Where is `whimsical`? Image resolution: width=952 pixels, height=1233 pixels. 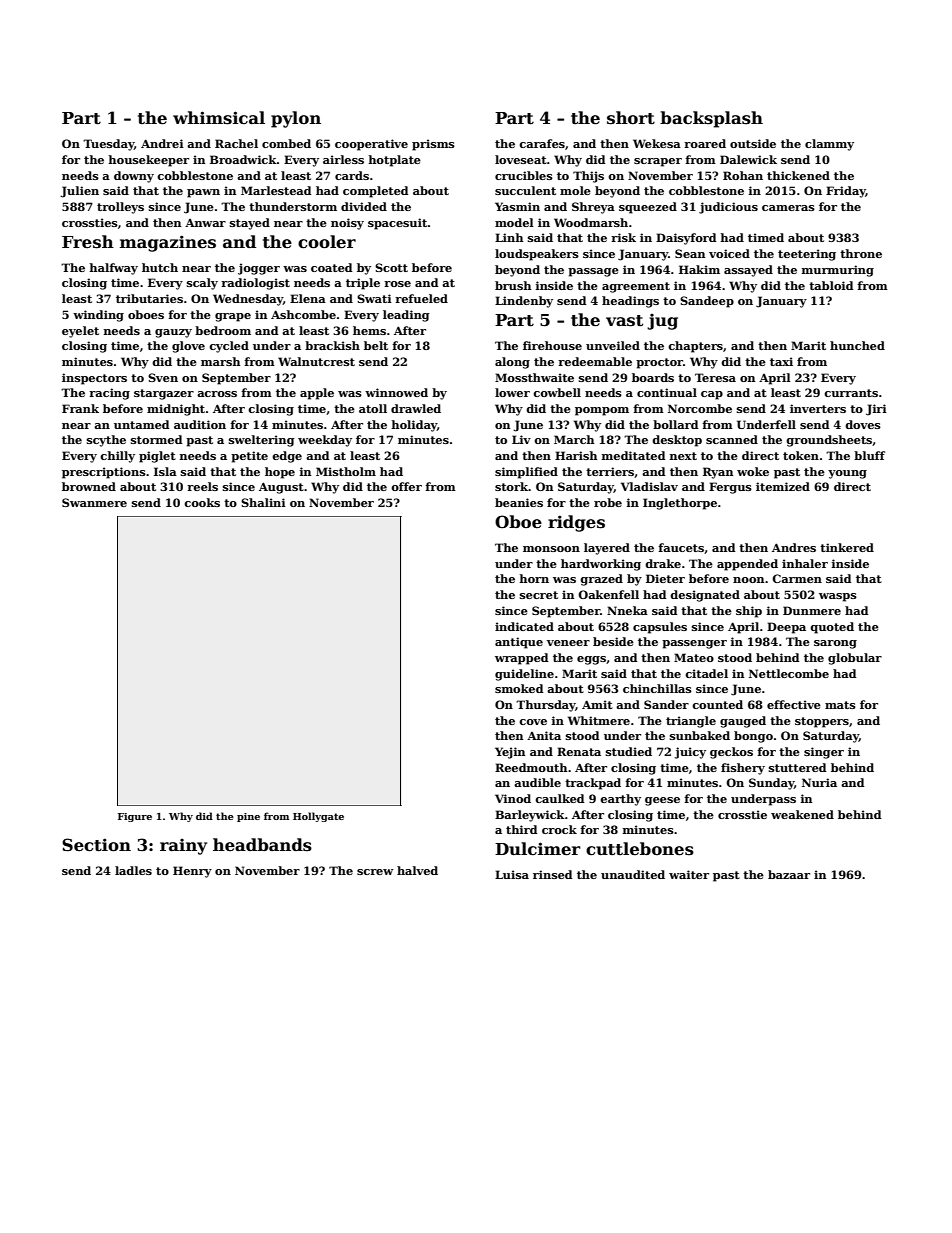 whimsical is located at coordinates (219, 118).
